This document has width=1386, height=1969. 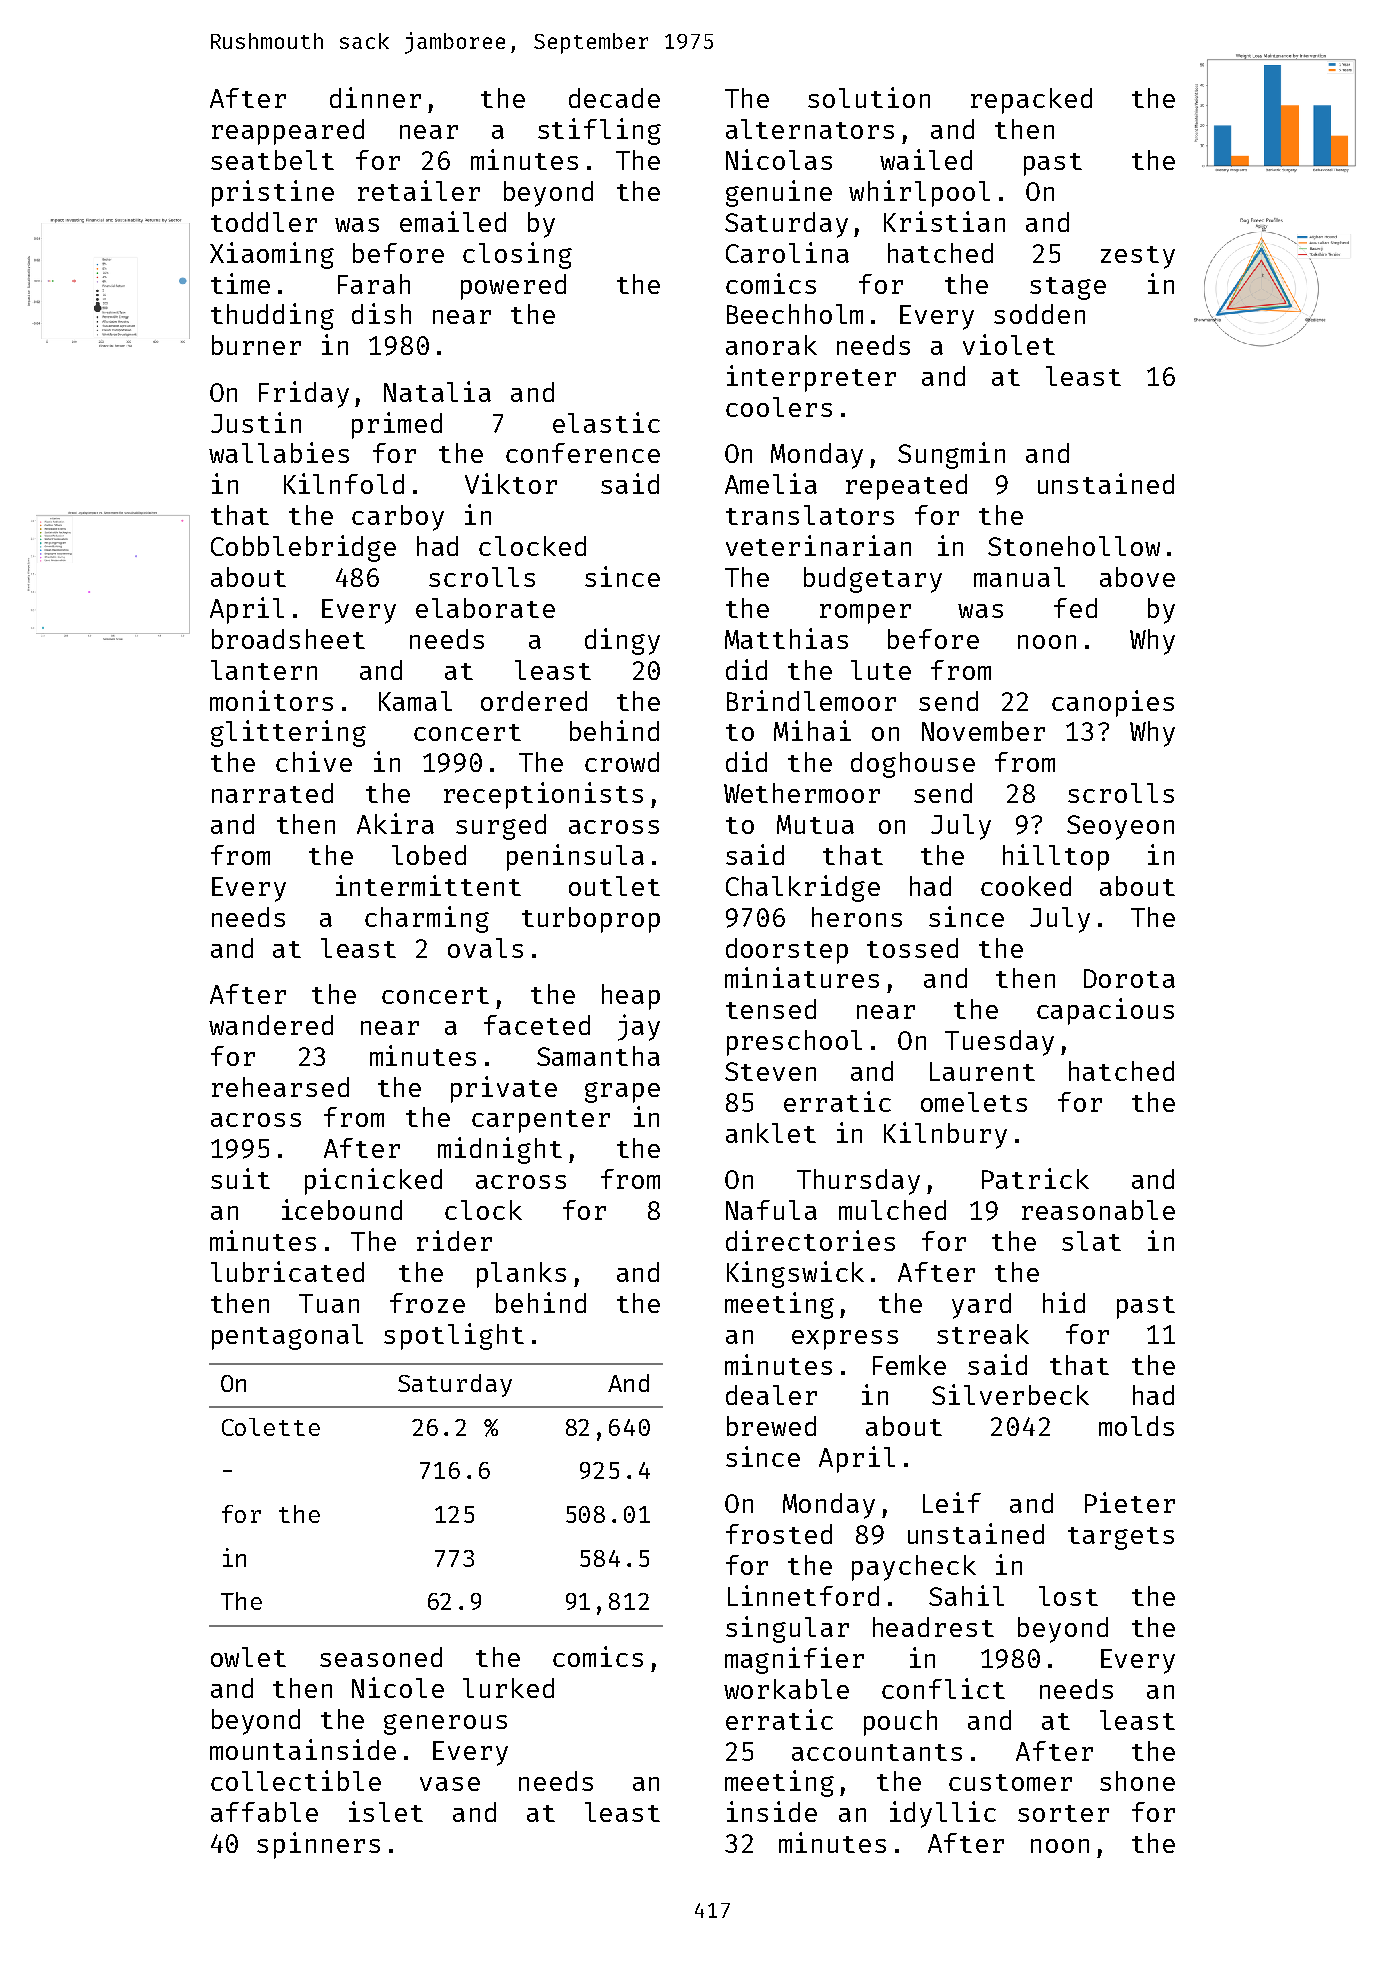 I want to click on planks, so click(x=521, y=1275).
